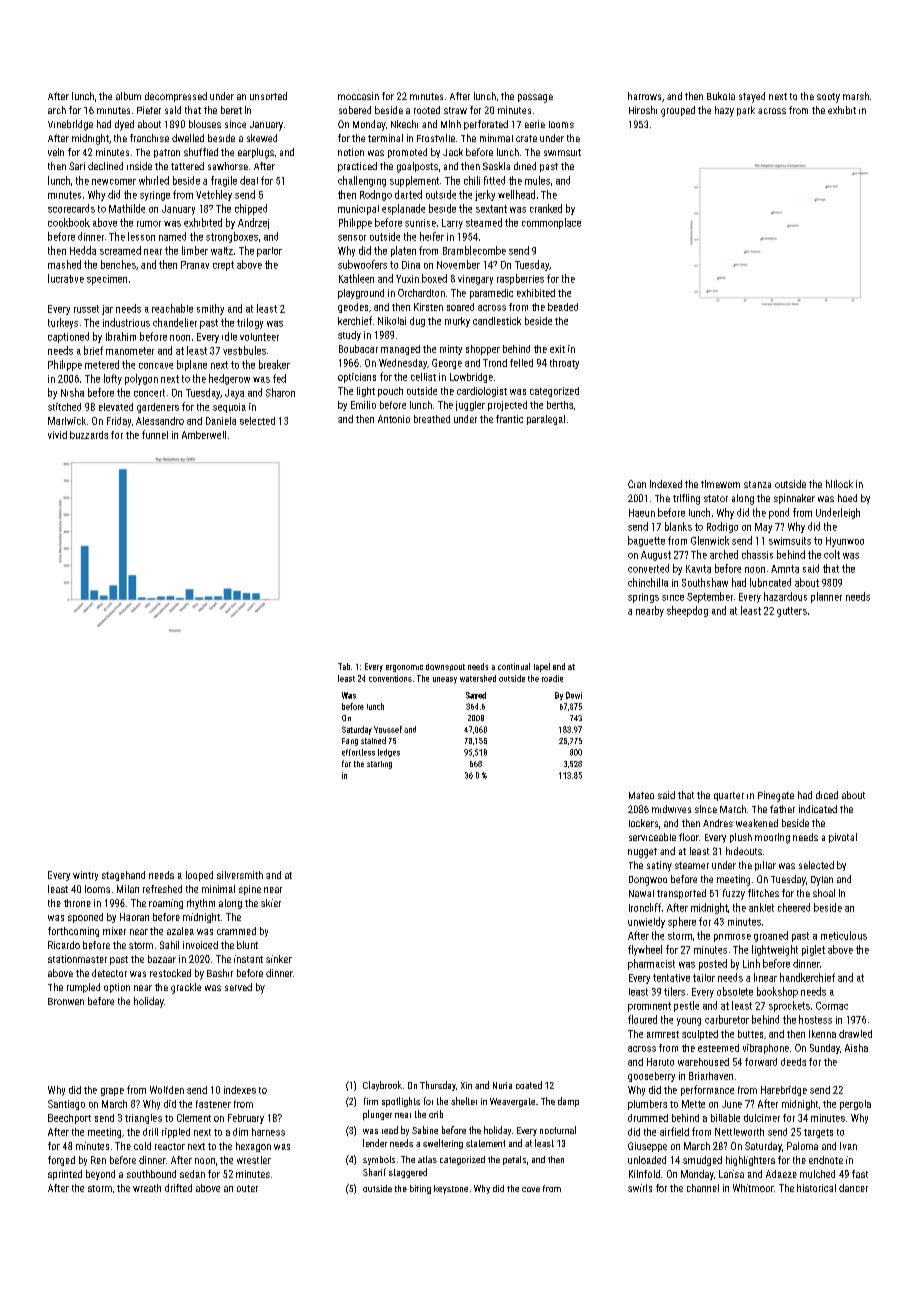 This screenshot has height=1308, width=924. Describe the element at coordinates (358, 96) in the screenshot. I see `moccasin` at that location.
